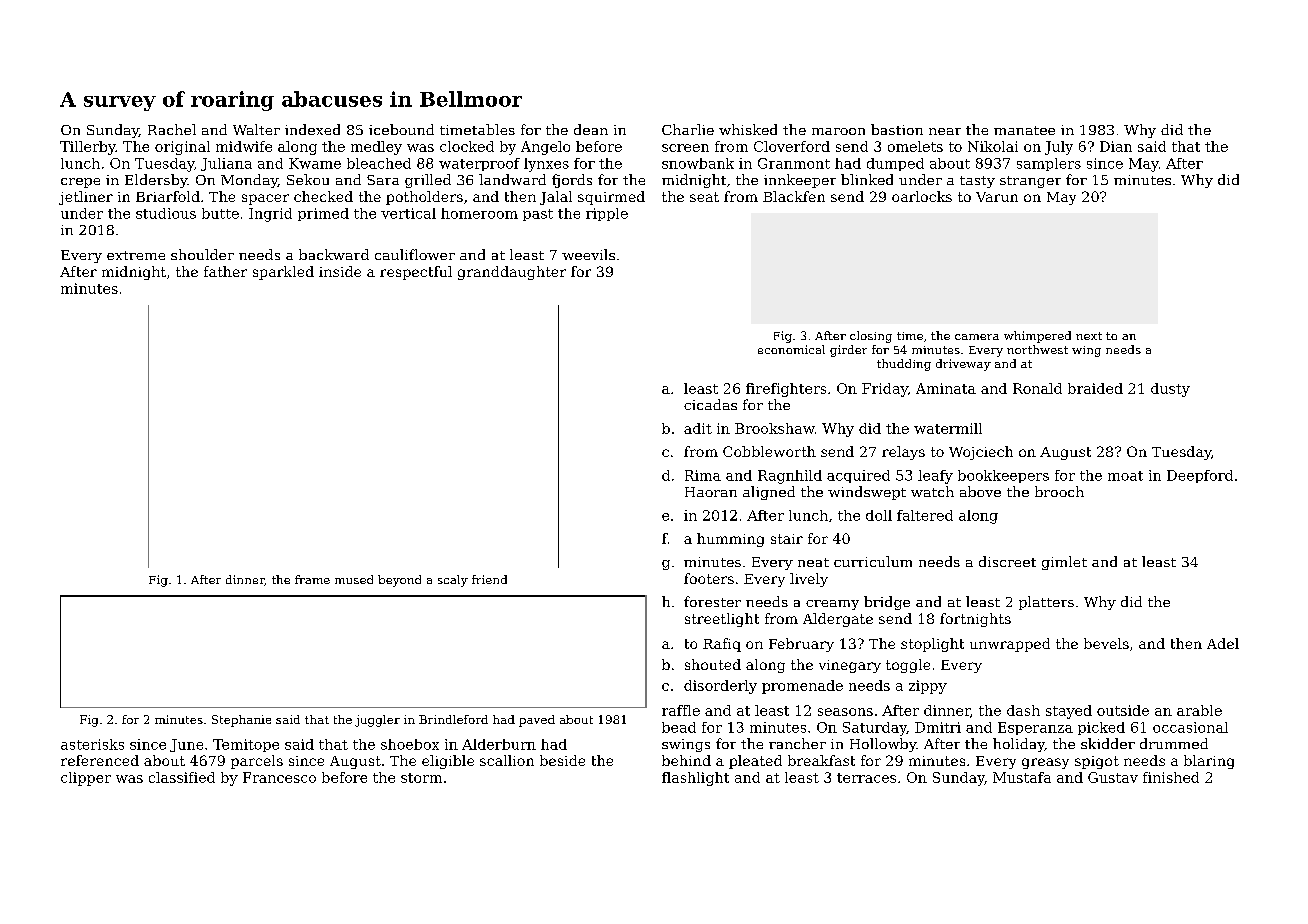 The height and width of the screenshot is (924, 1308). Describe the element at coordinates (86, 779) in the screenshot. I see `clipper` at that location.
